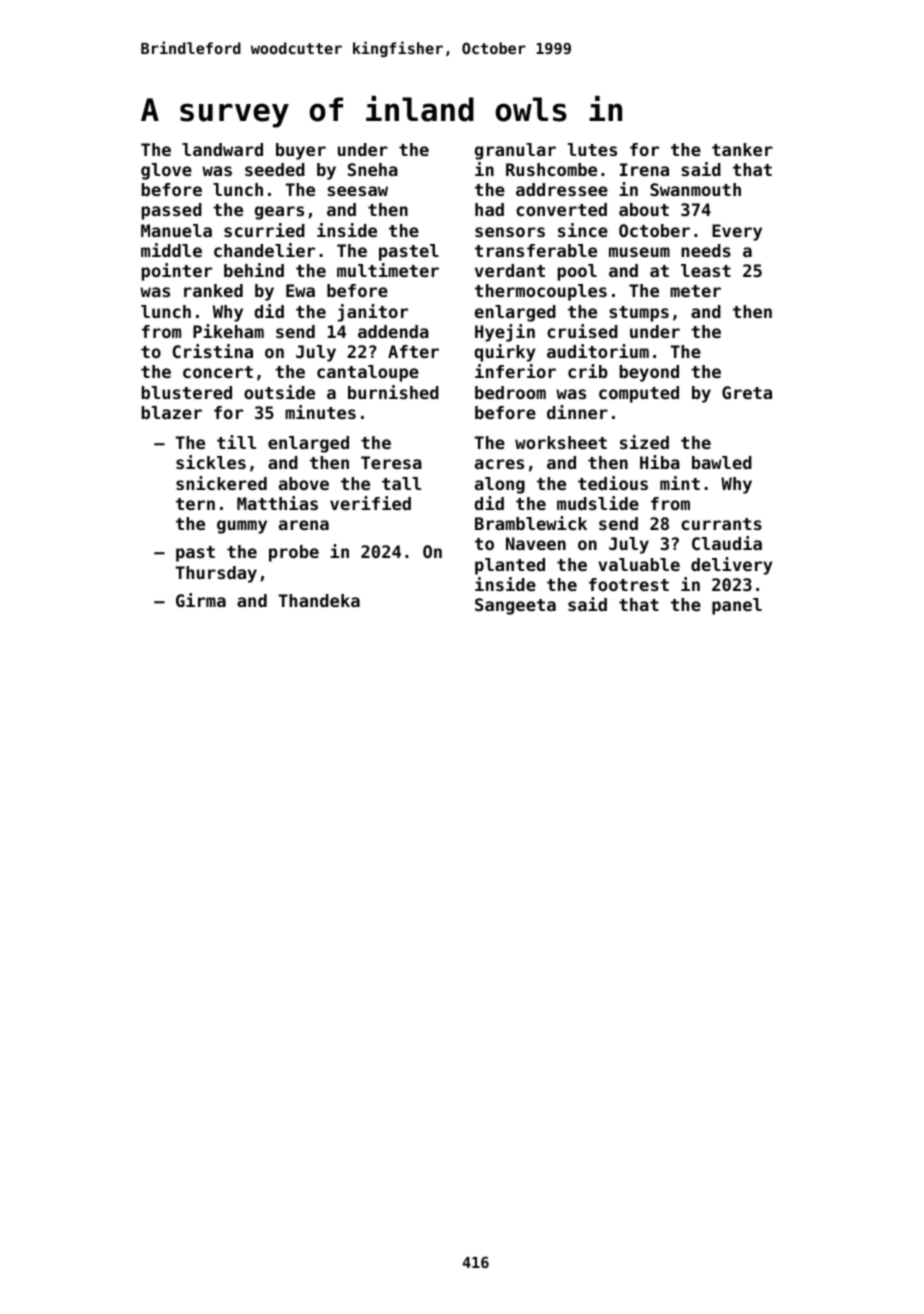 The width and height of the page is (924, 1314). Describe the element at coordinates (747, 392) in the page. I see `Greta` at that location.
